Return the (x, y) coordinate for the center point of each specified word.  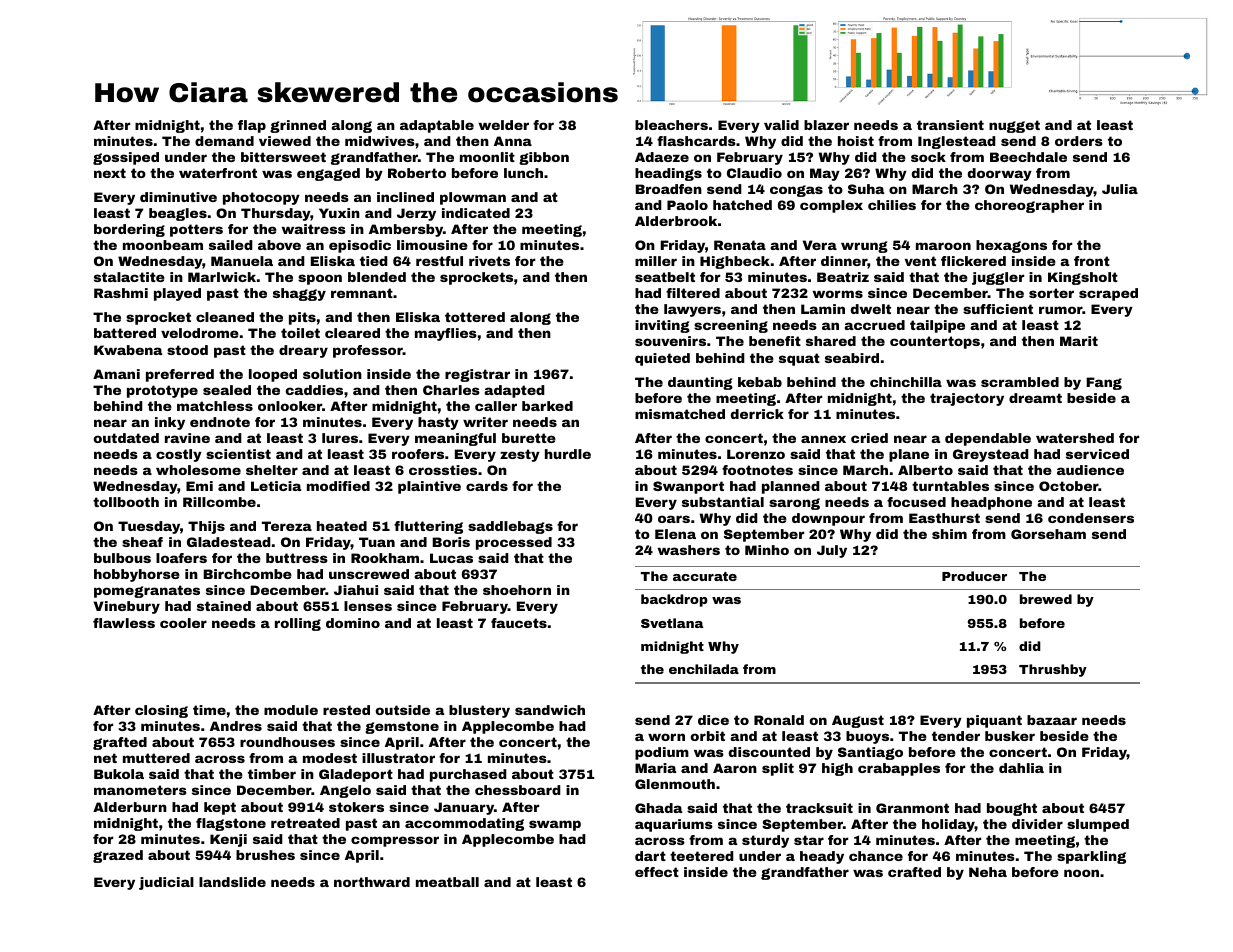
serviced (1097, 454)
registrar (477, 375)
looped (273, 375)
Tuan (377, 542)
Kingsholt (1083, 278)
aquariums (674, 825)
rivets (489, 261)
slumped (1098, 825)
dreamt (1035, 398)
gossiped (126, 158)
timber (272, 774)
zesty (520, 455)
